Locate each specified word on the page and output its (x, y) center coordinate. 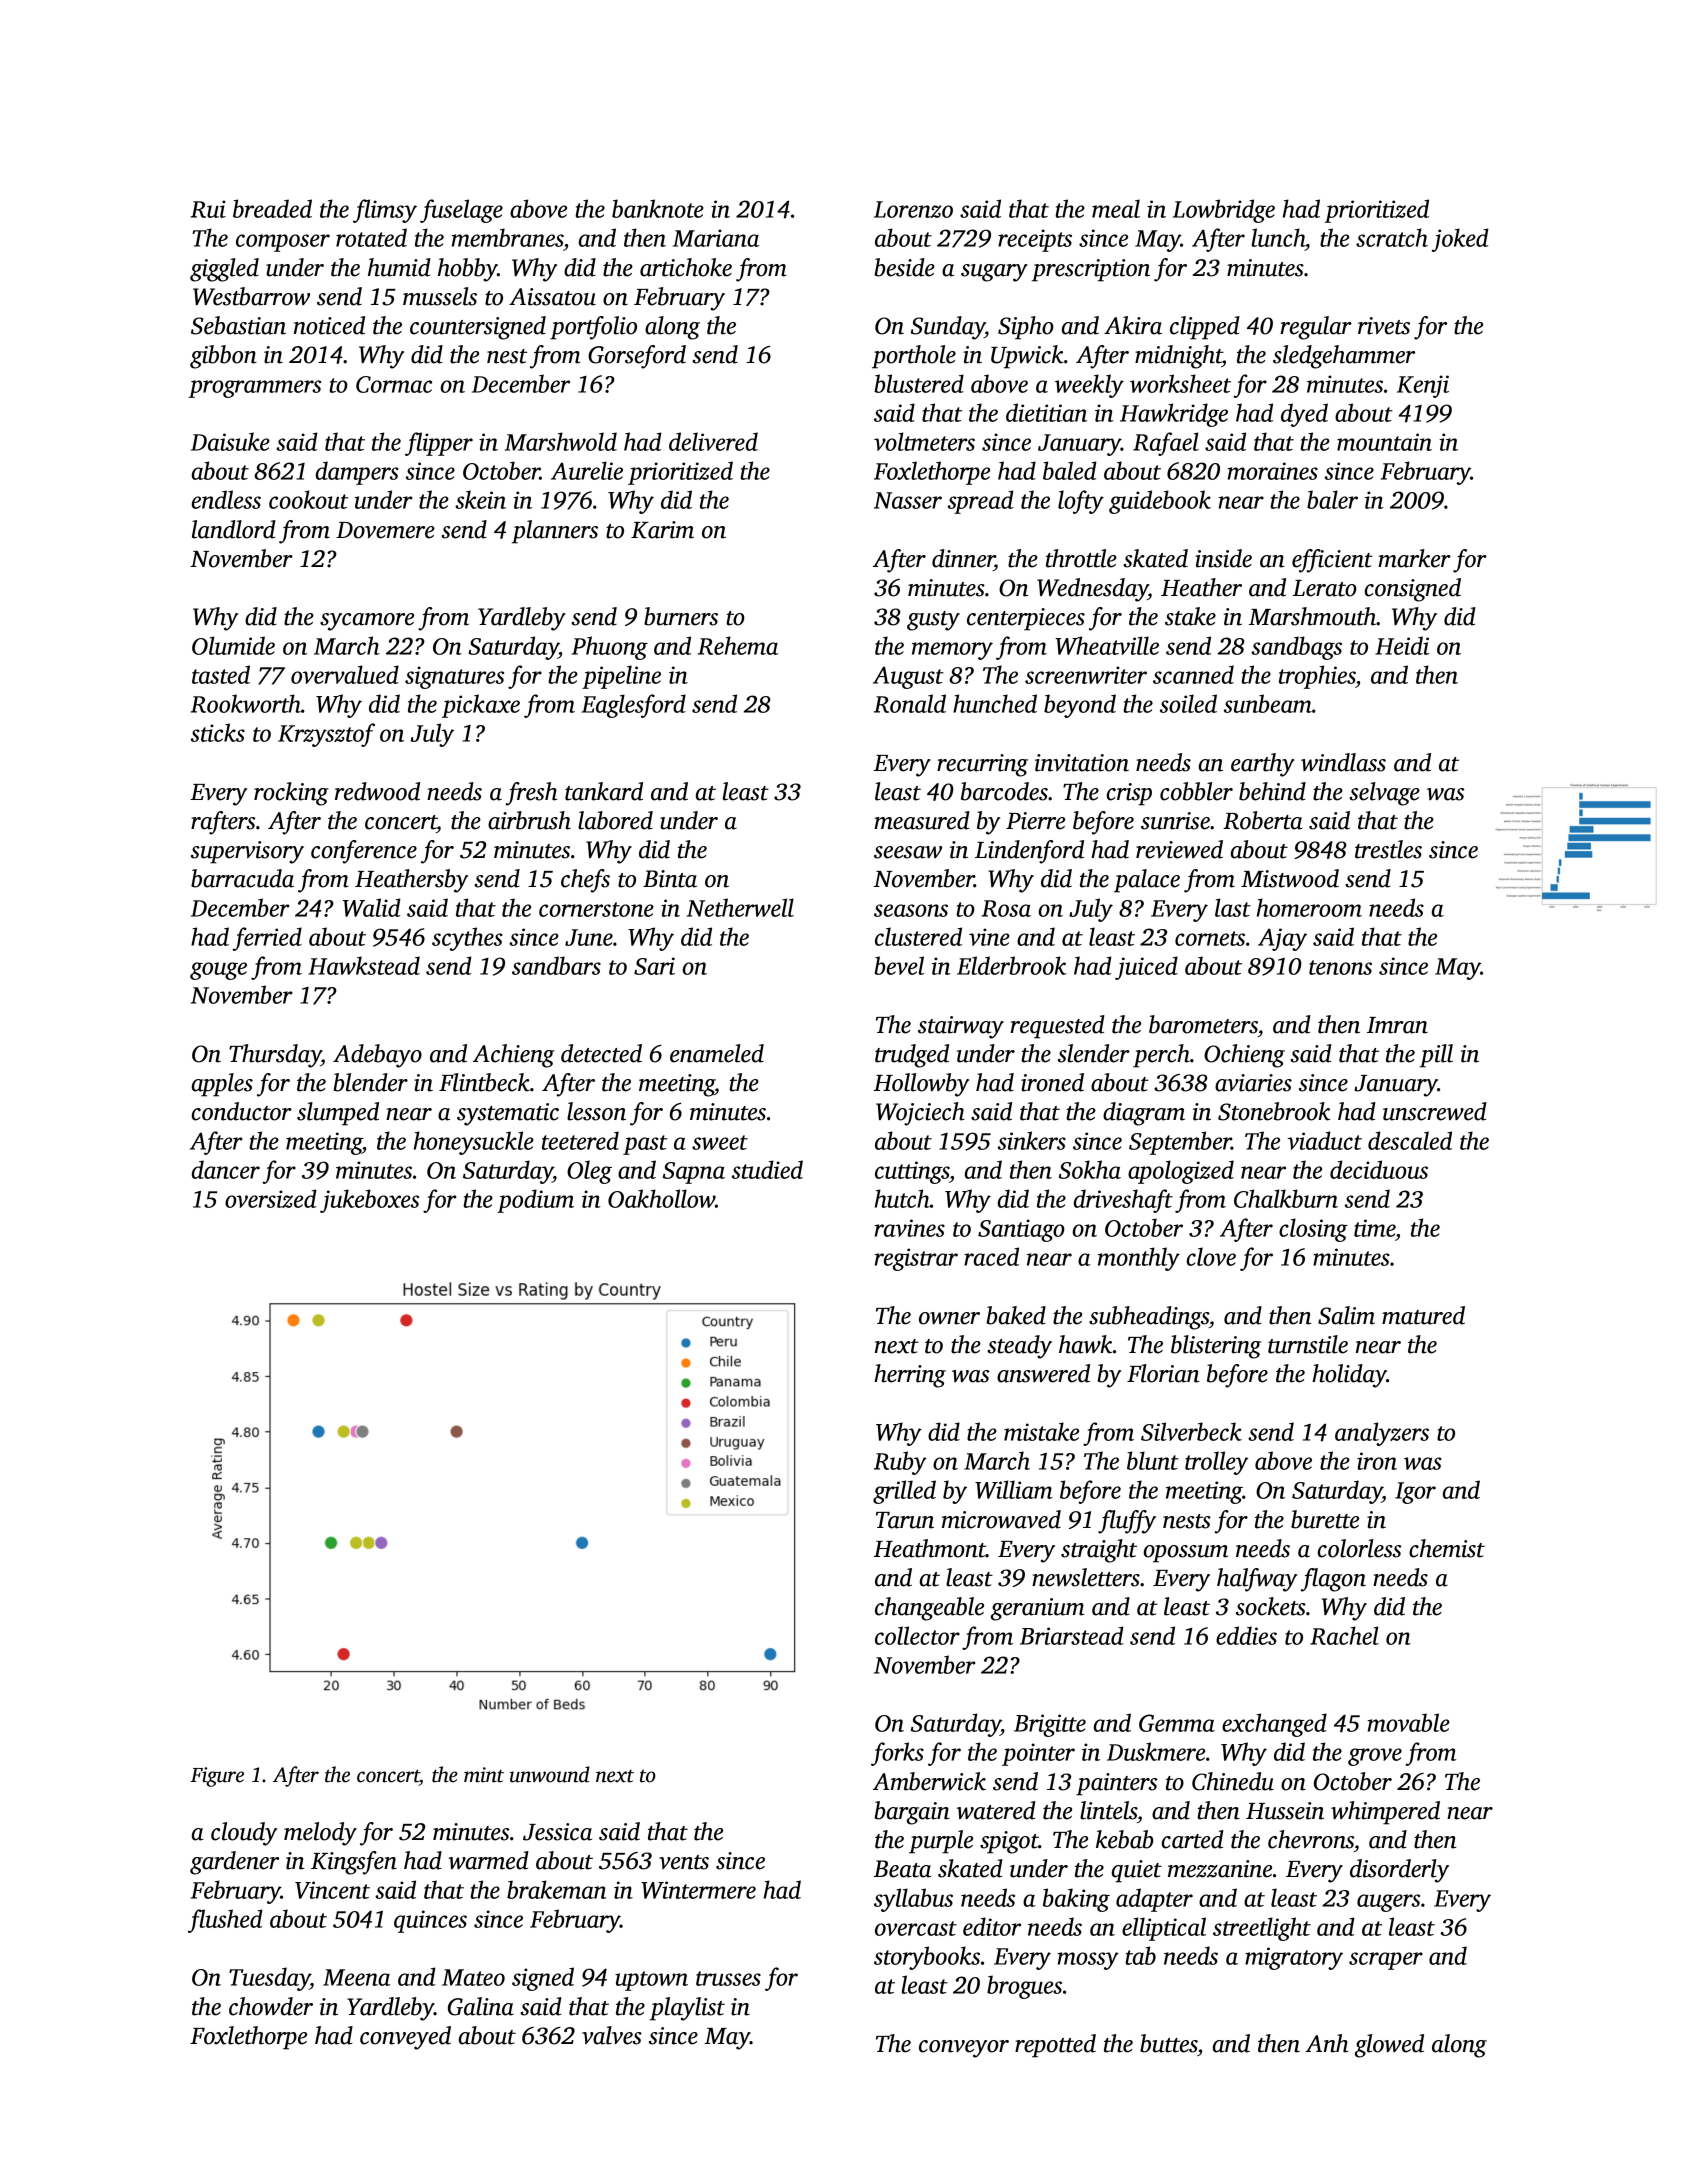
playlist (687, 2009)
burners (681, 616)
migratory (1294, 1958)
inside (1223, 558)
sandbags (1296, 648)
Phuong (610, 648)
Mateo (473, 1977)
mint (484, 1775)
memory (952, 651)
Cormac (394, 384)
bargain (912, 1813)
